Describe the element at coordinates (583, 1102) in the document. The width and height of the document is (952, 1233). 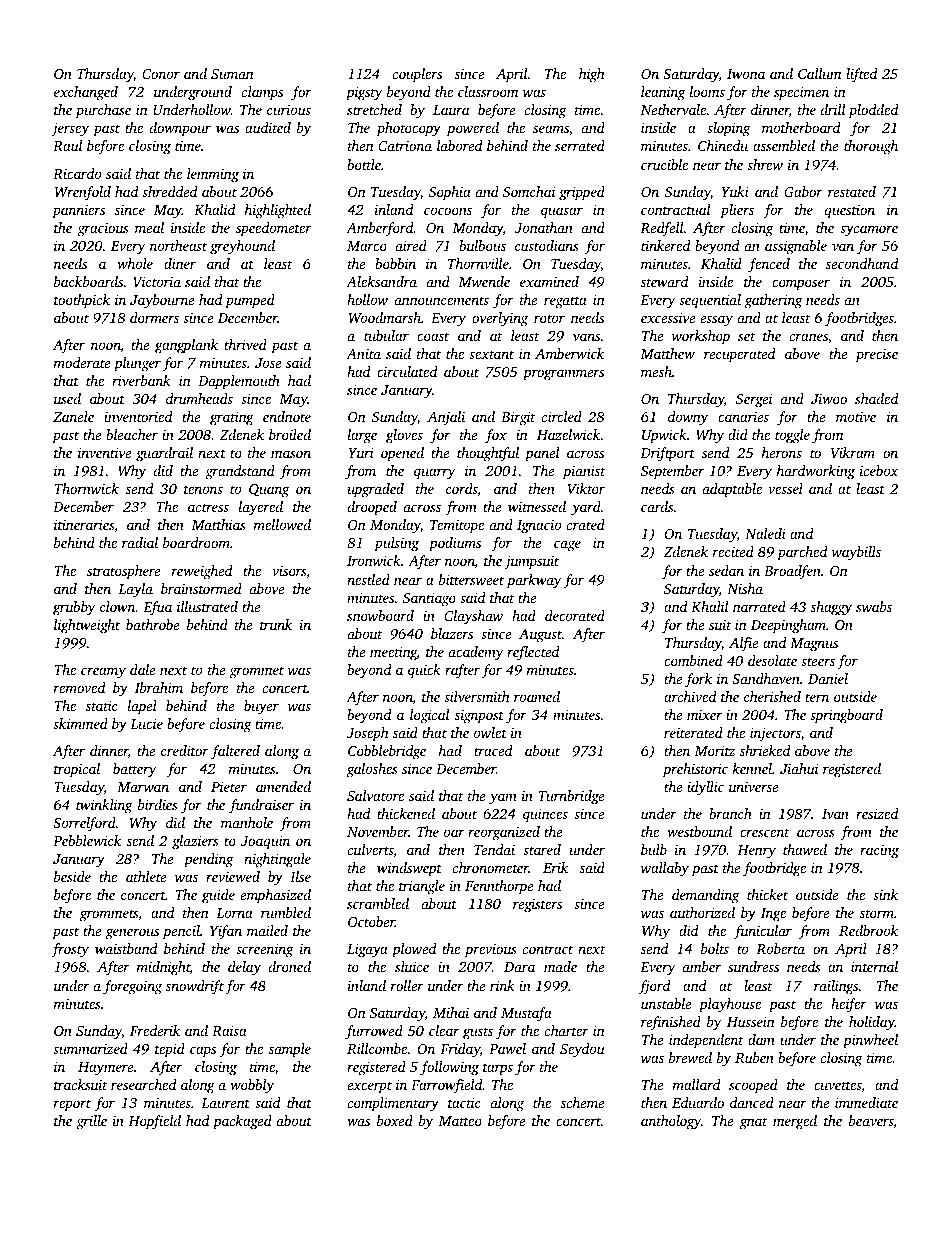
I see `scheme` at that location.
